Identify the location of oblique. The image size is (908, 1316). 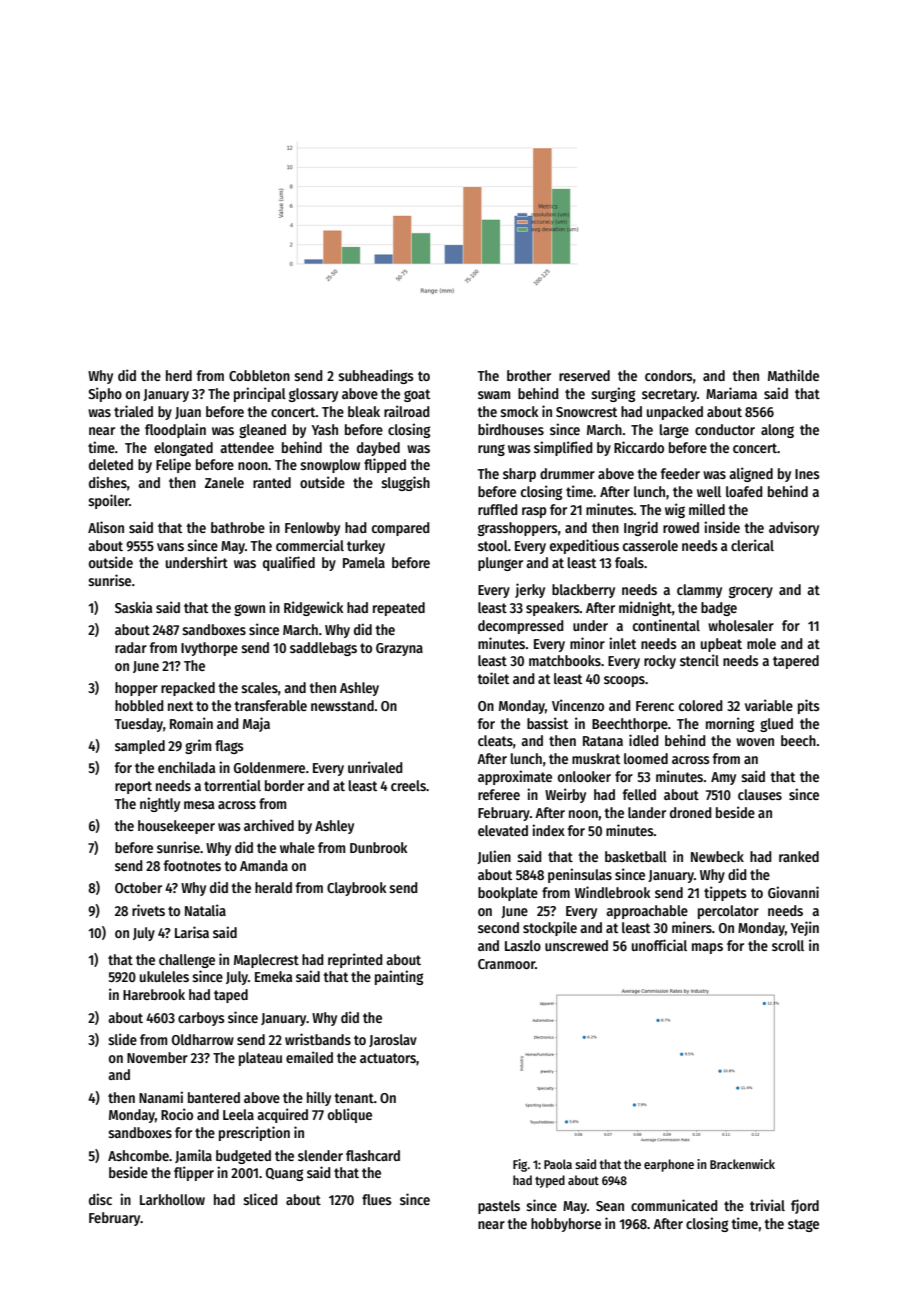
(350, 1115).
